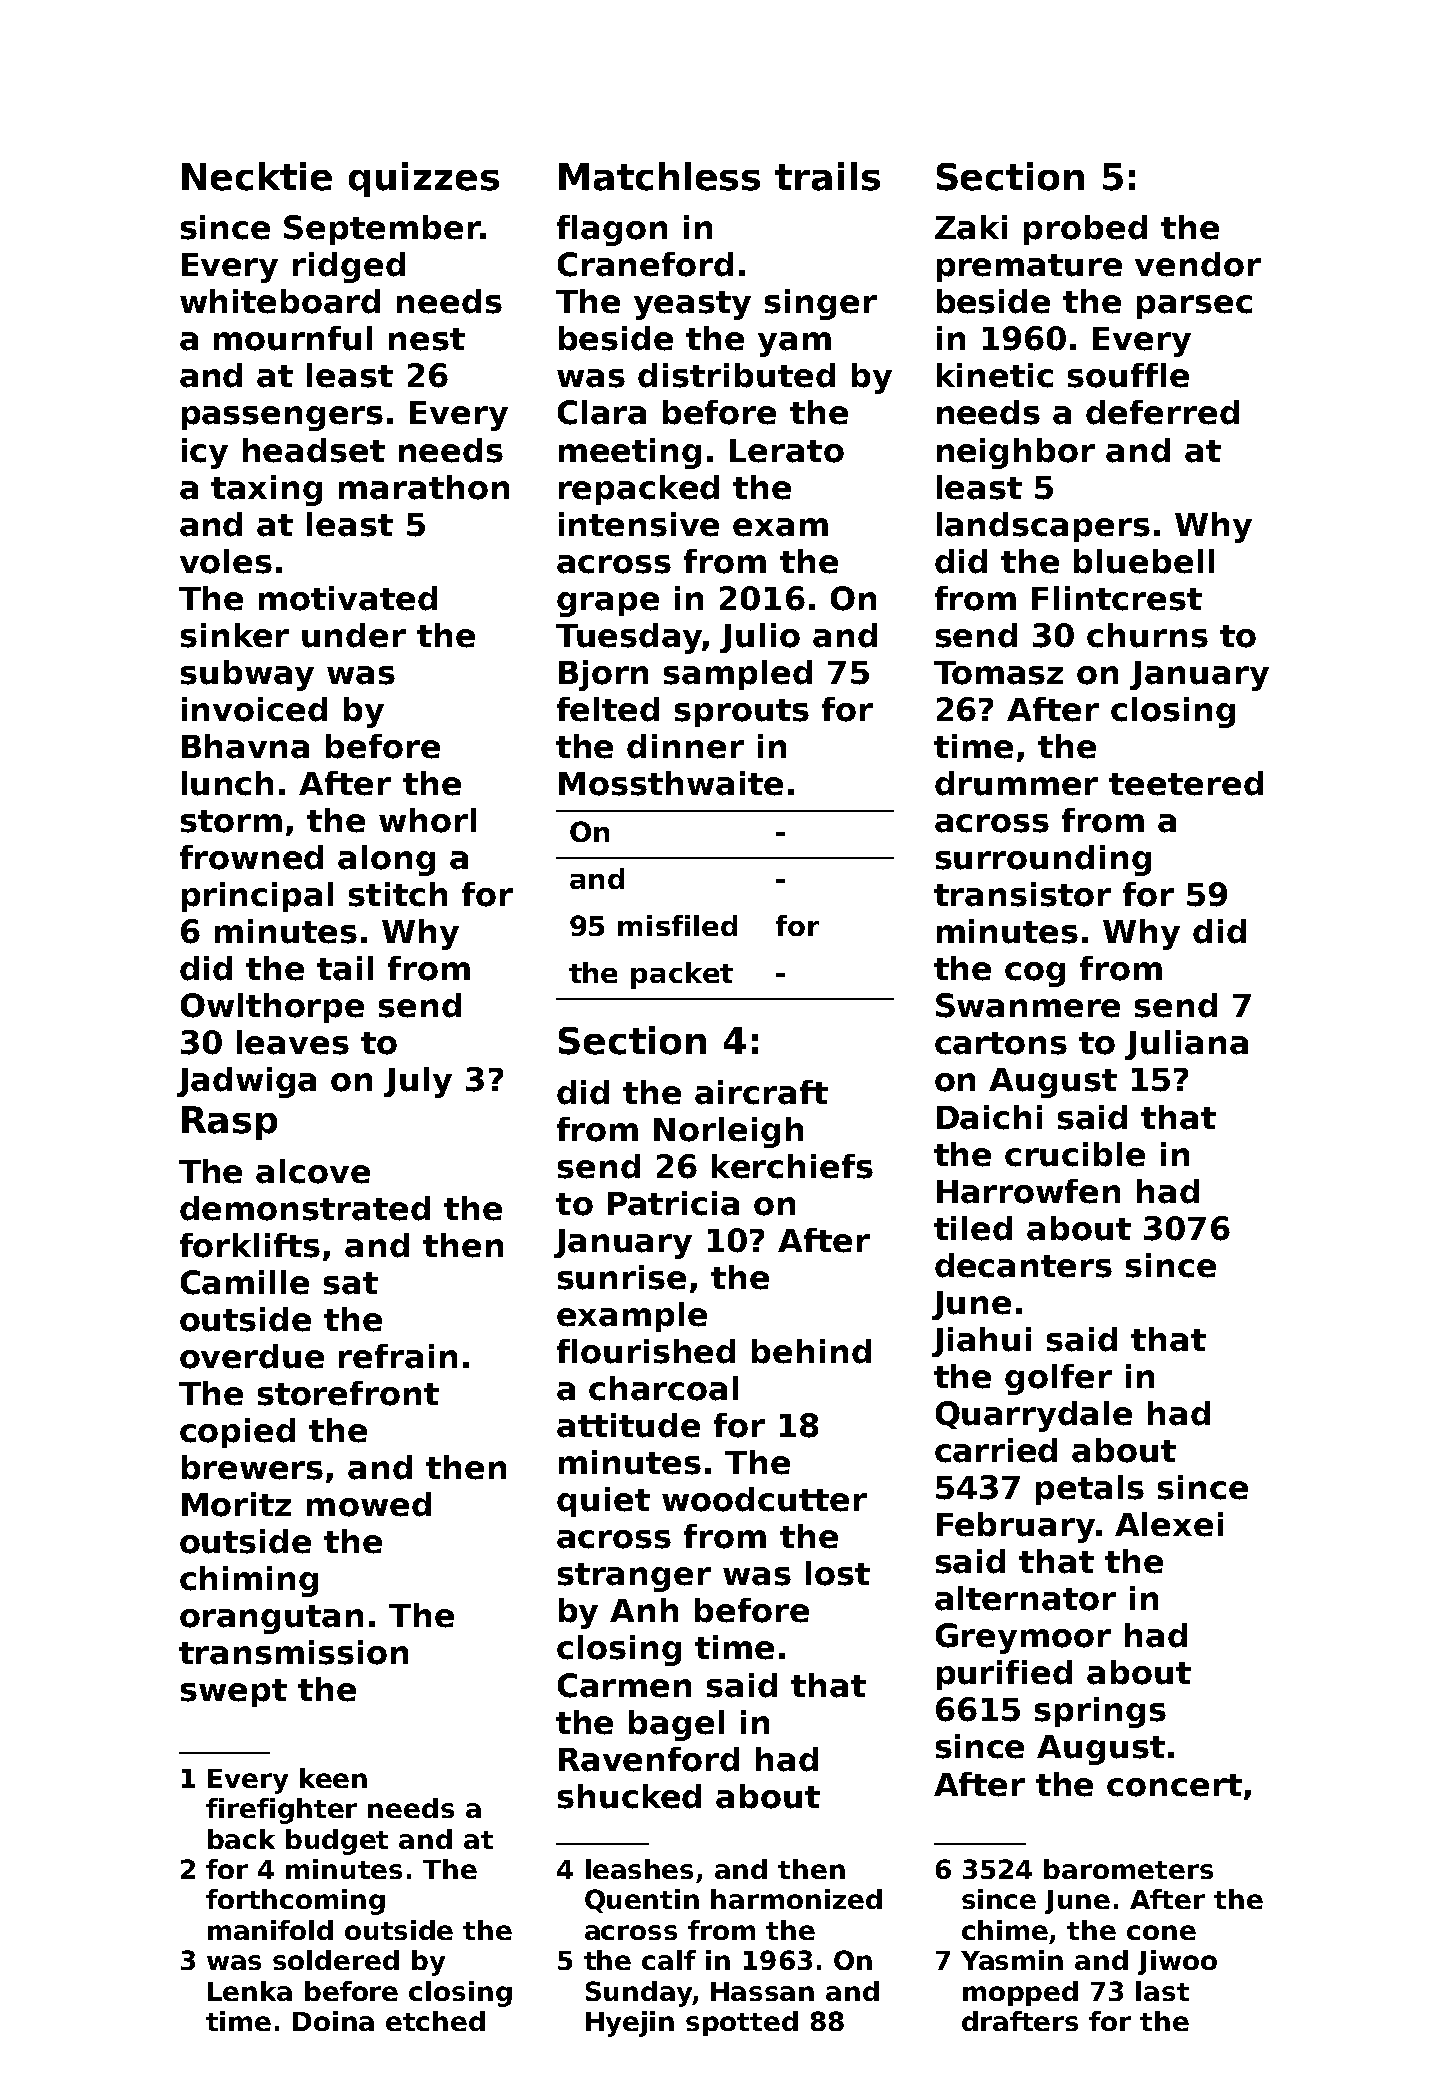  I want to click on Hassan, so click(762, 1991).
